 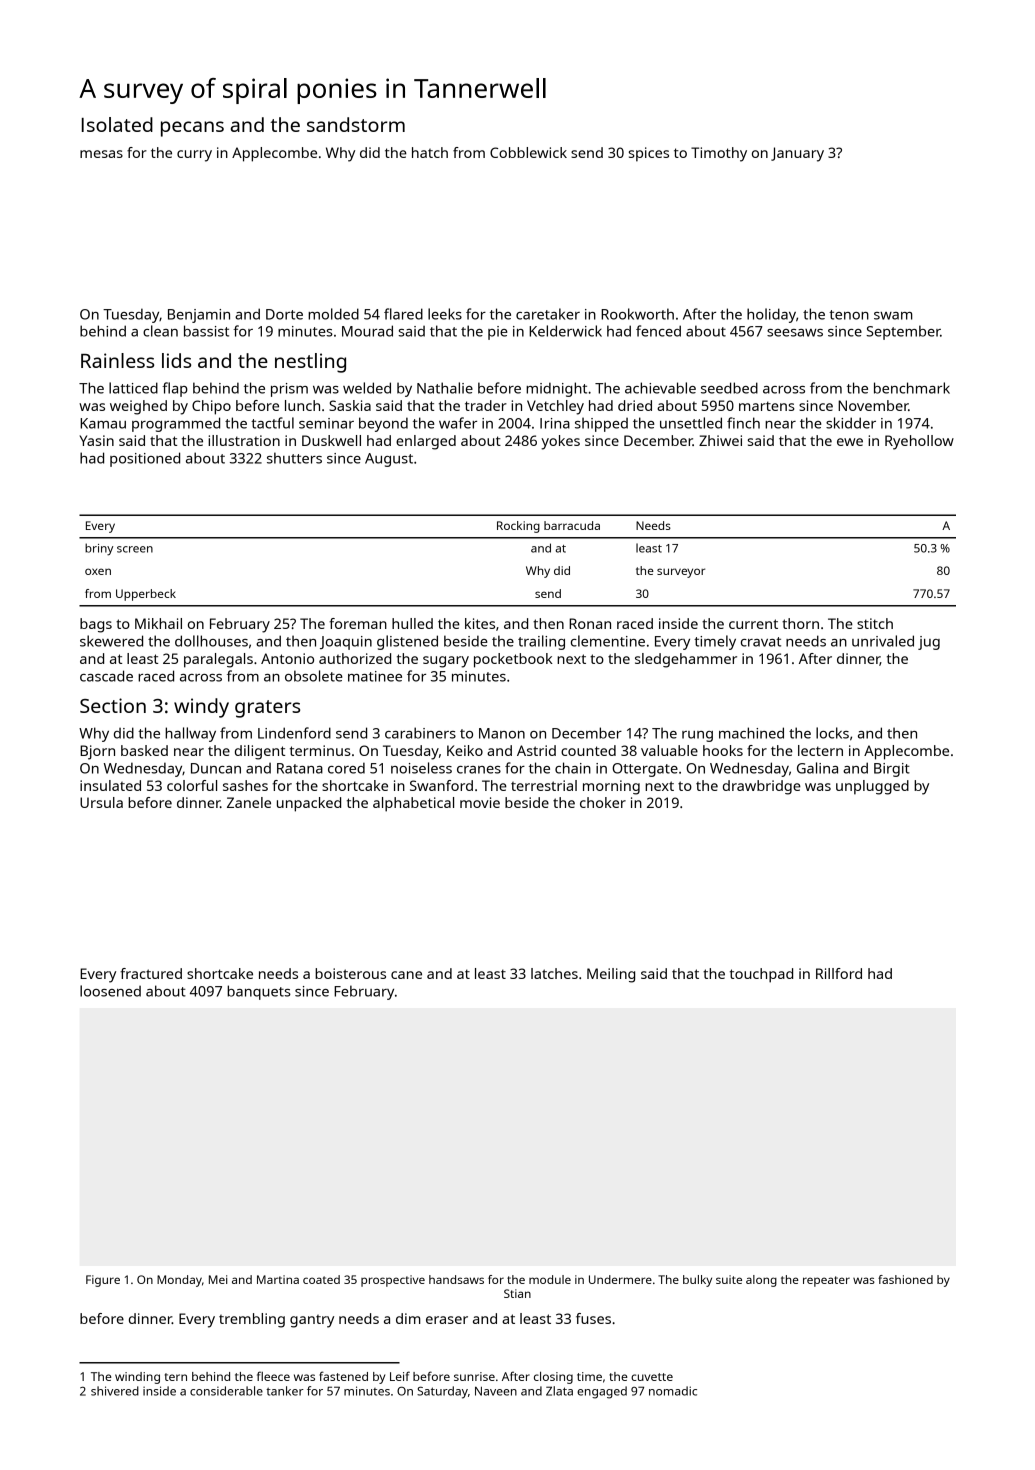 I want to click on Isolated, so click(x=117, y=124).
